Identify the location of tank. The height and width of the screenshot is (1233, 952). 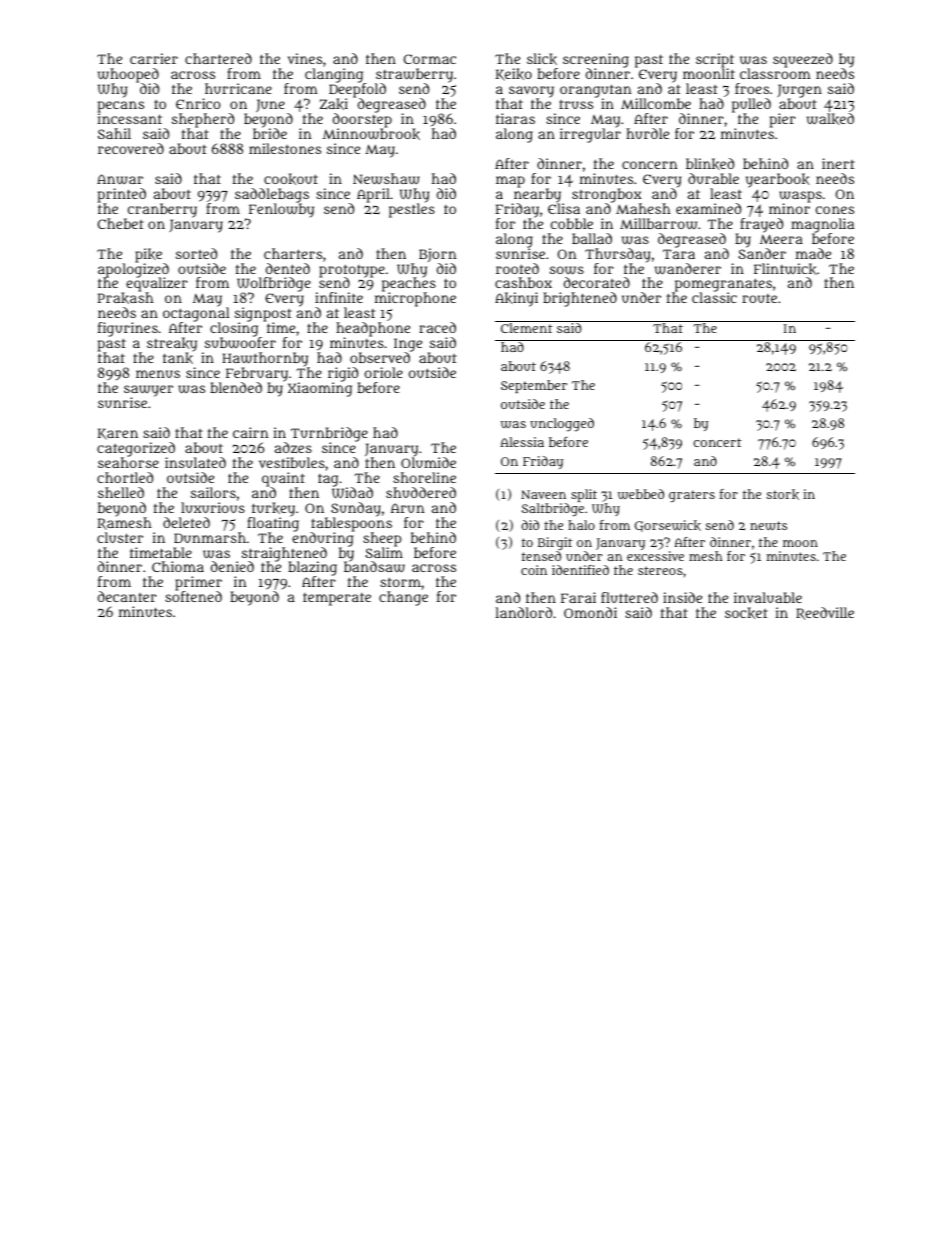
(178, 358).
